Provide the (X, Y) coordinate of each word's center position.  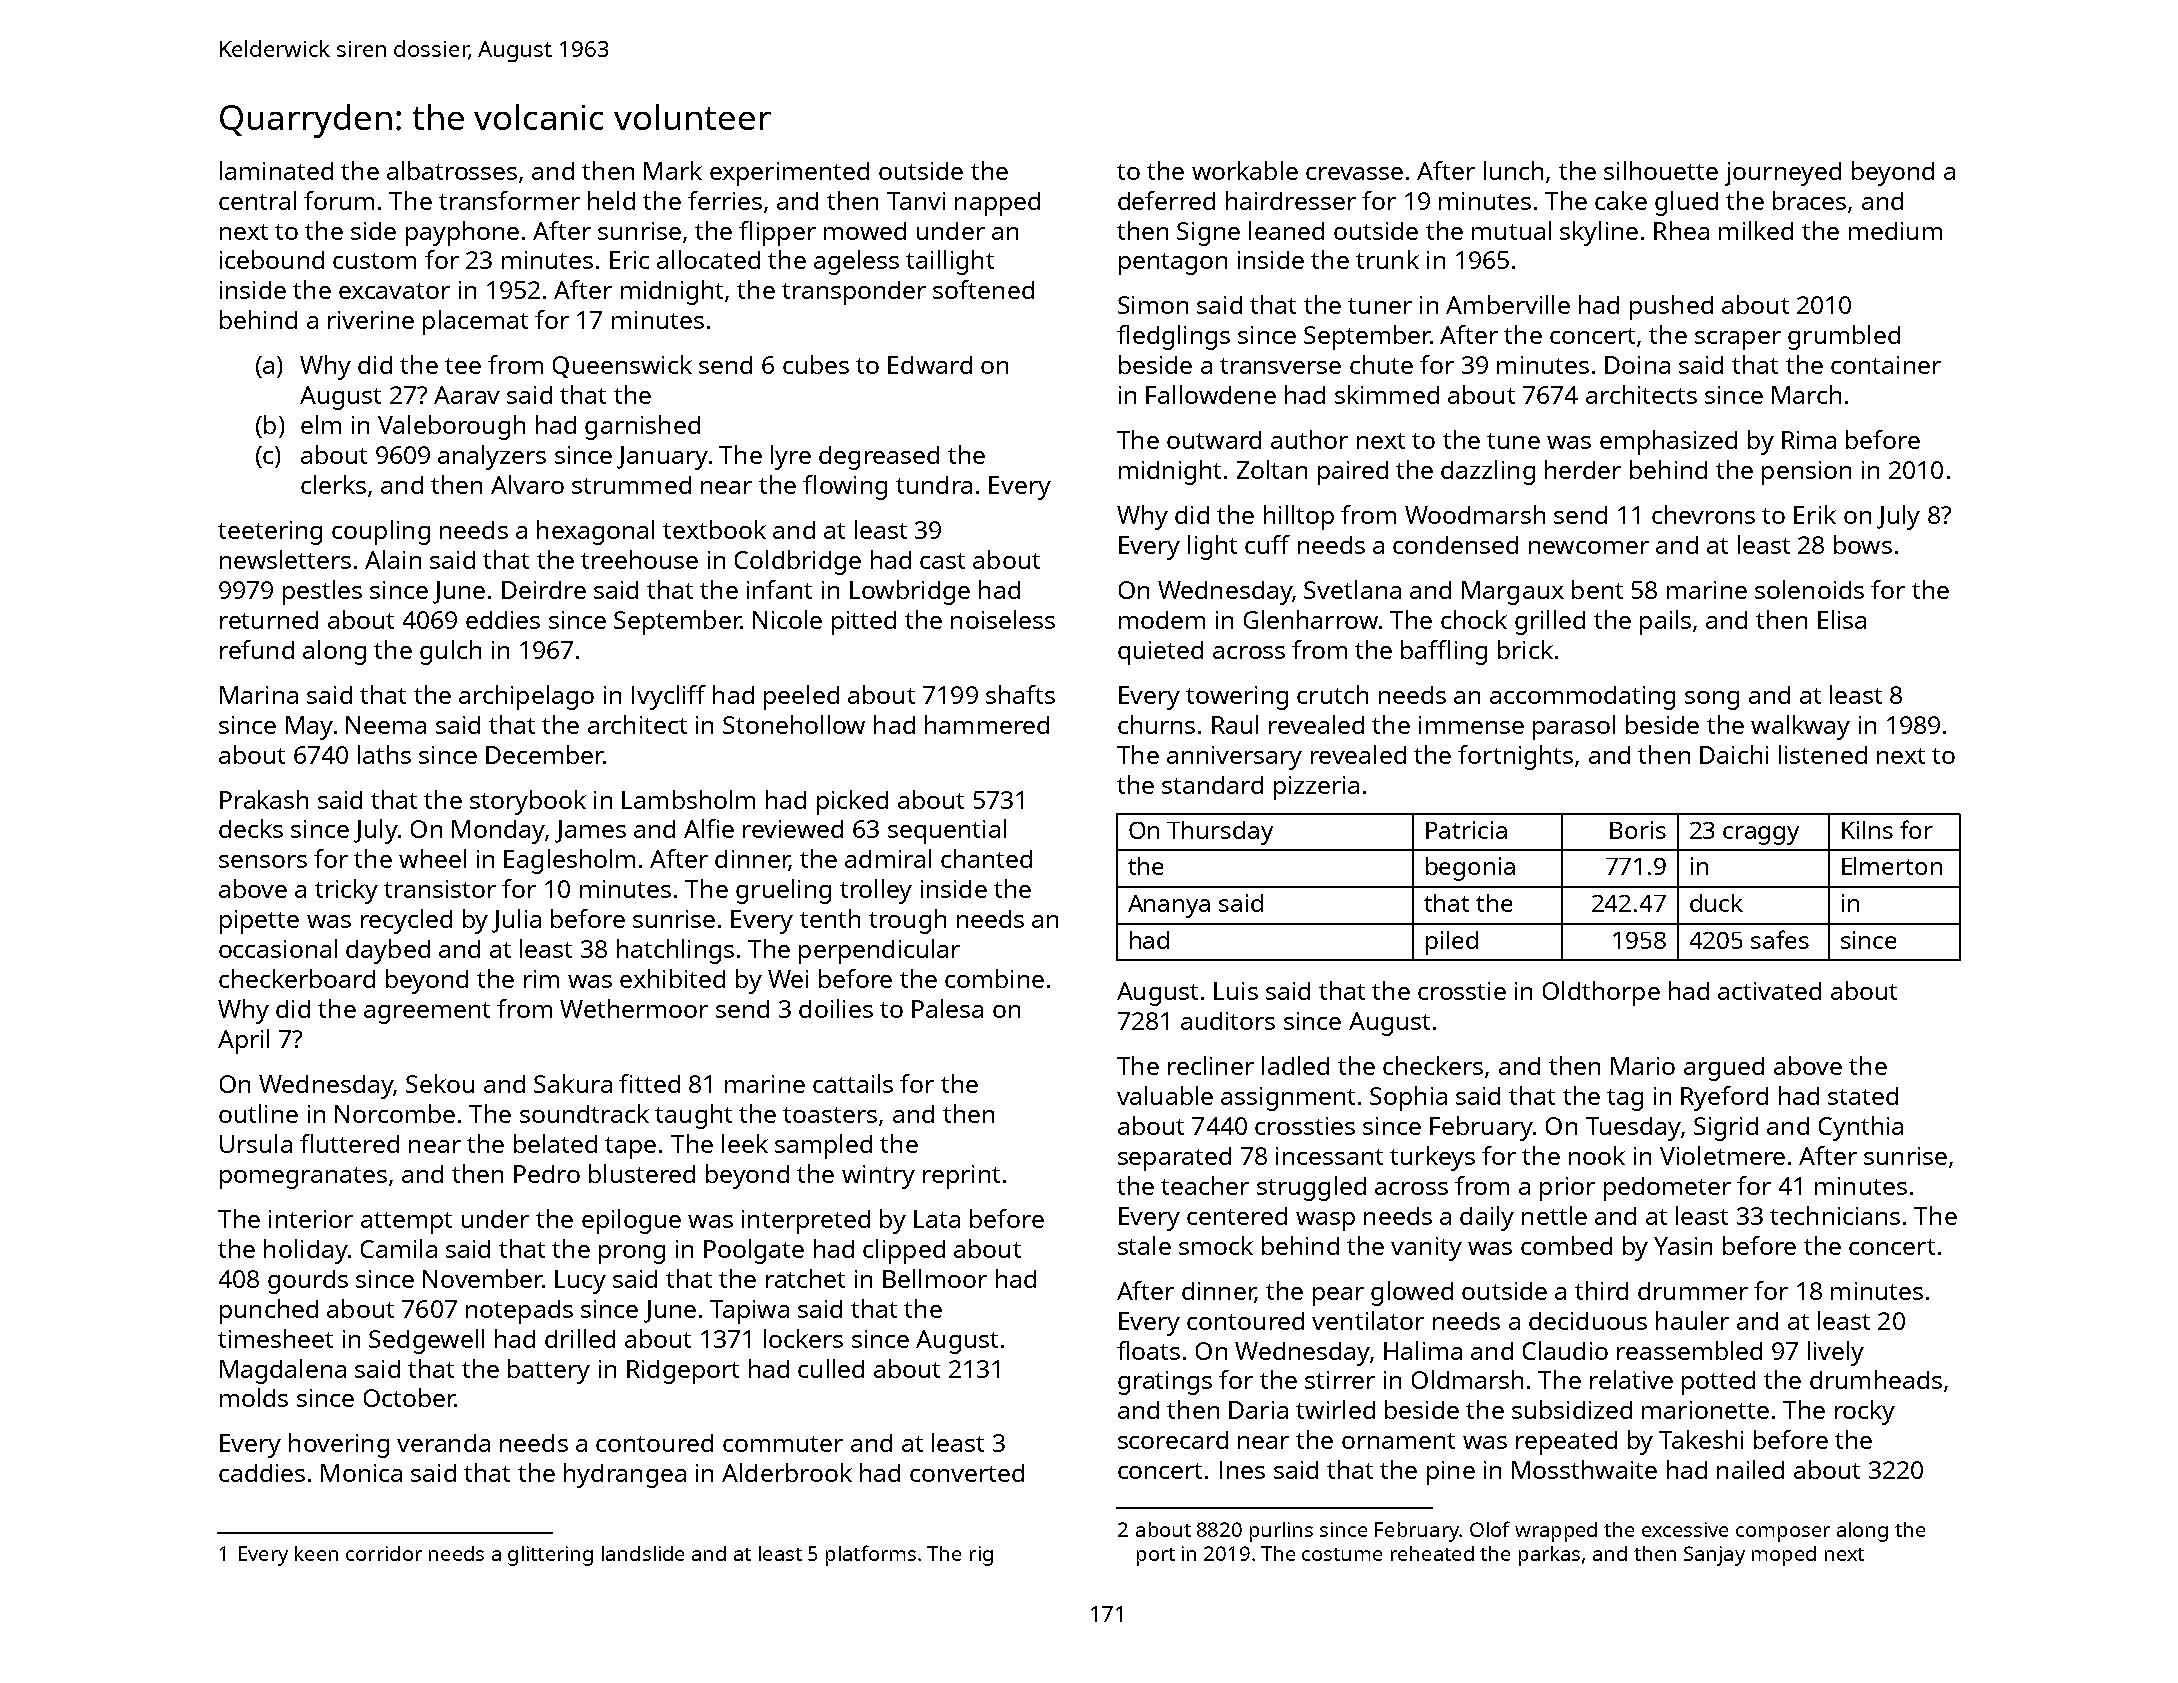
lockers (803, 1338)
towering (1237, 698)
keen (316, 1553)
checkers (1433, 1065)
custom (374, 261)
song (1712, 700)
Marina (259, 695)
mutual (1511, 230)
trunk (1387, 259)
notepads (519, 1312)
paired (1353, 473)
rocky (1865, 1412)
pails (1665, 622)
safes (1780, 939)
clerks (333, 484)
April (243, 1041)
